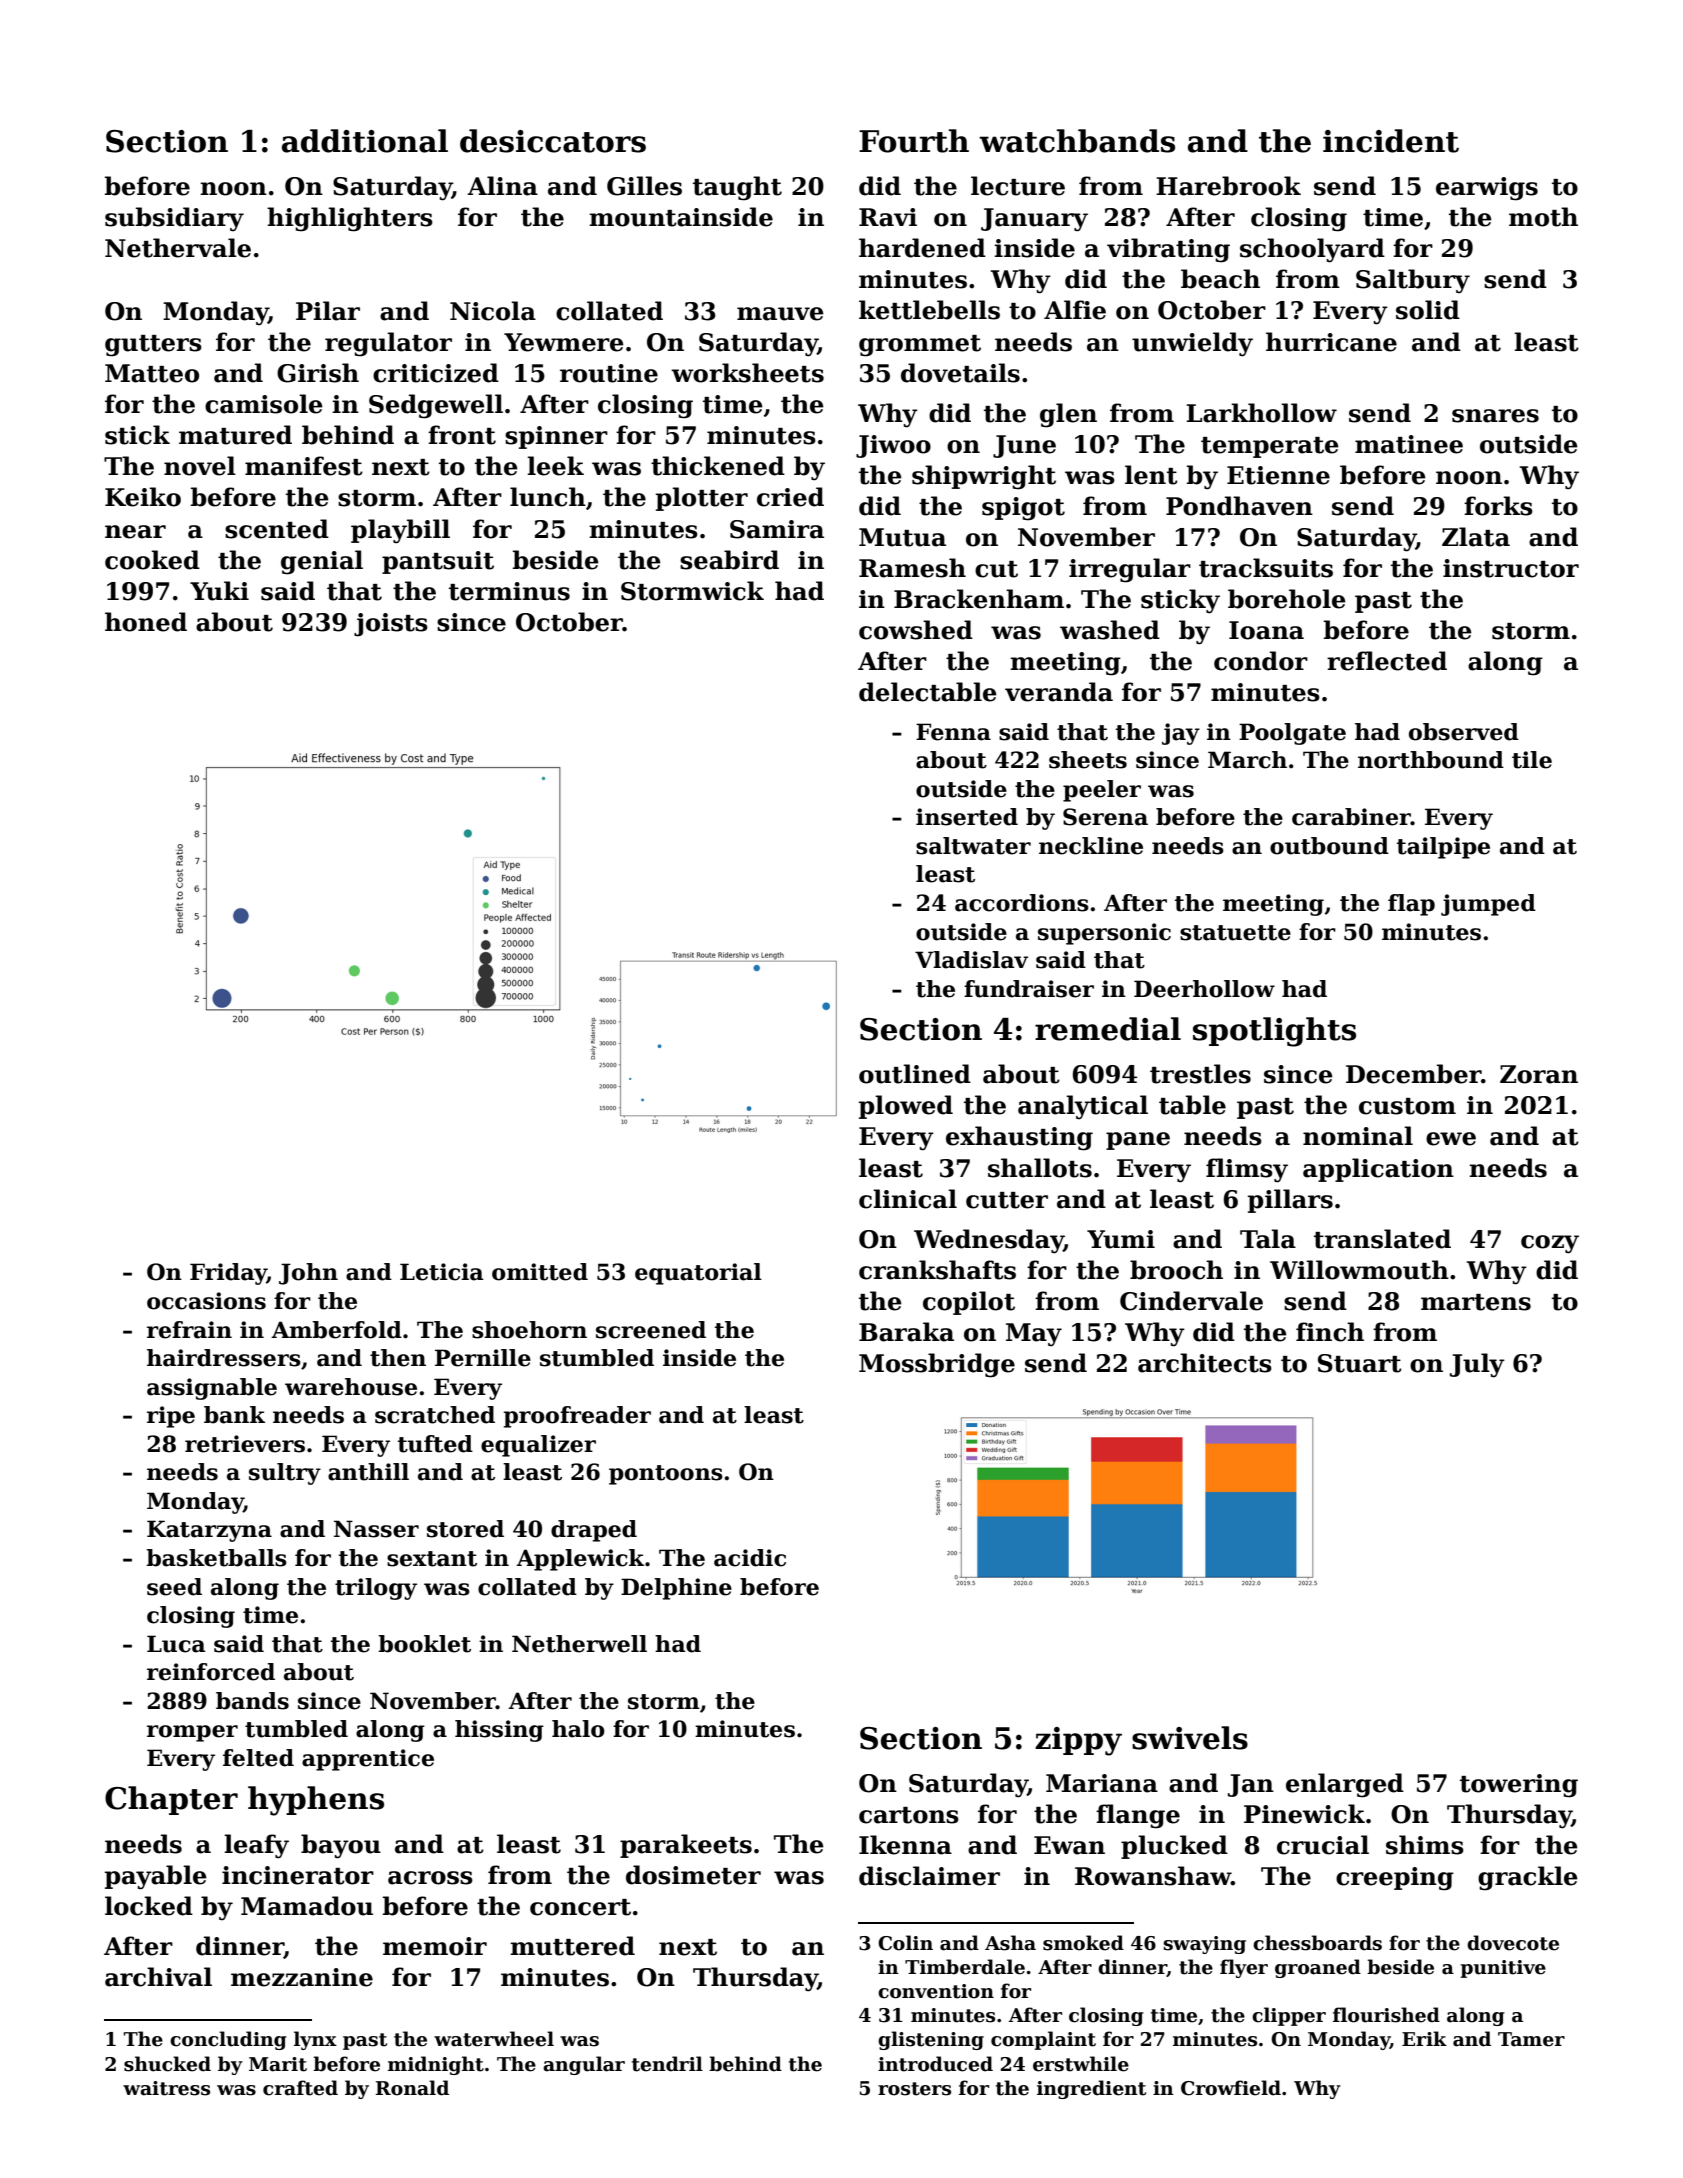  Describe the element at coordinates (1391, 141) in the screenshot. I see `incident` at that location.
